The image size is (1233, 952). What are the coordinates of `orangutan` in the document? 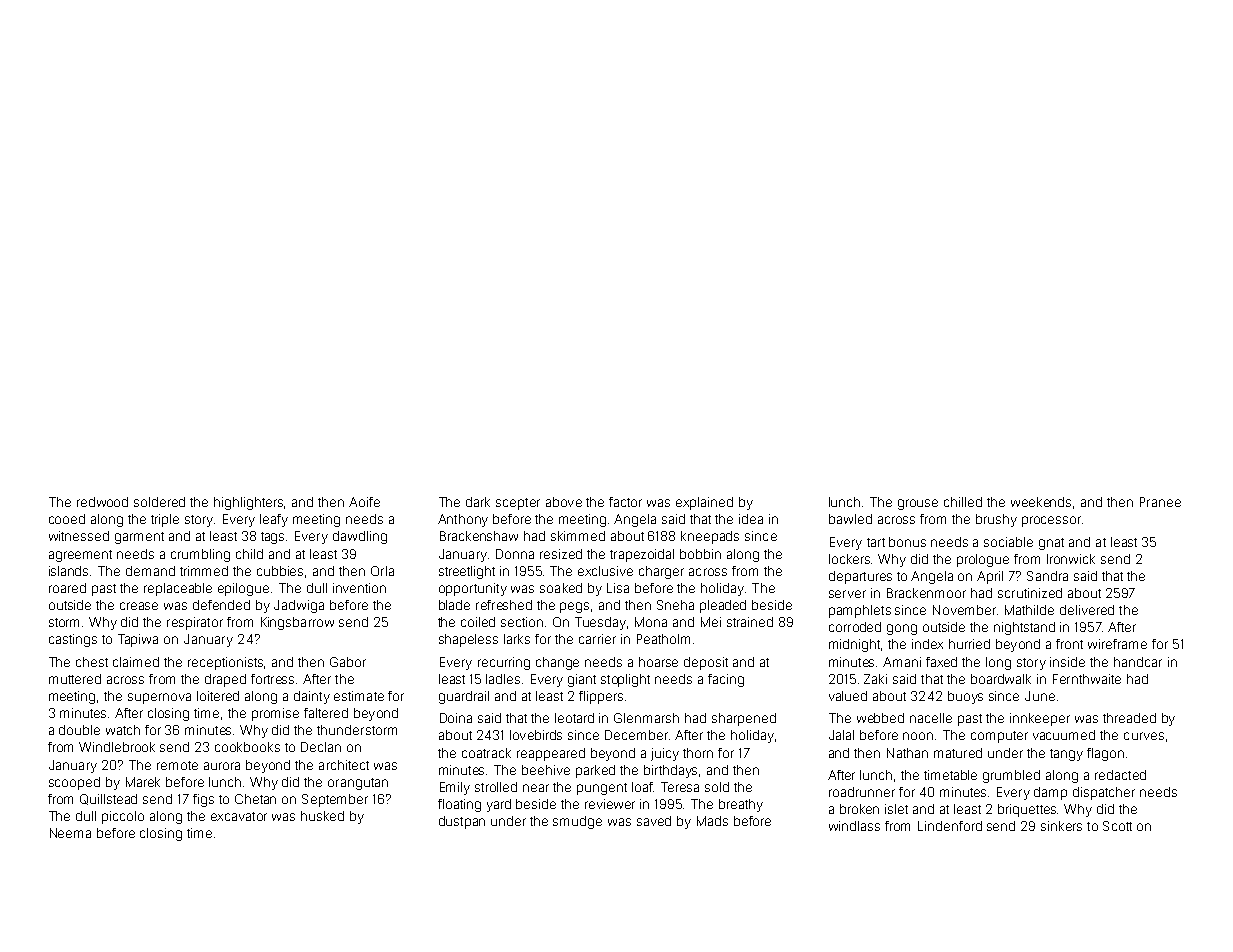 It's located at (358, 784).
